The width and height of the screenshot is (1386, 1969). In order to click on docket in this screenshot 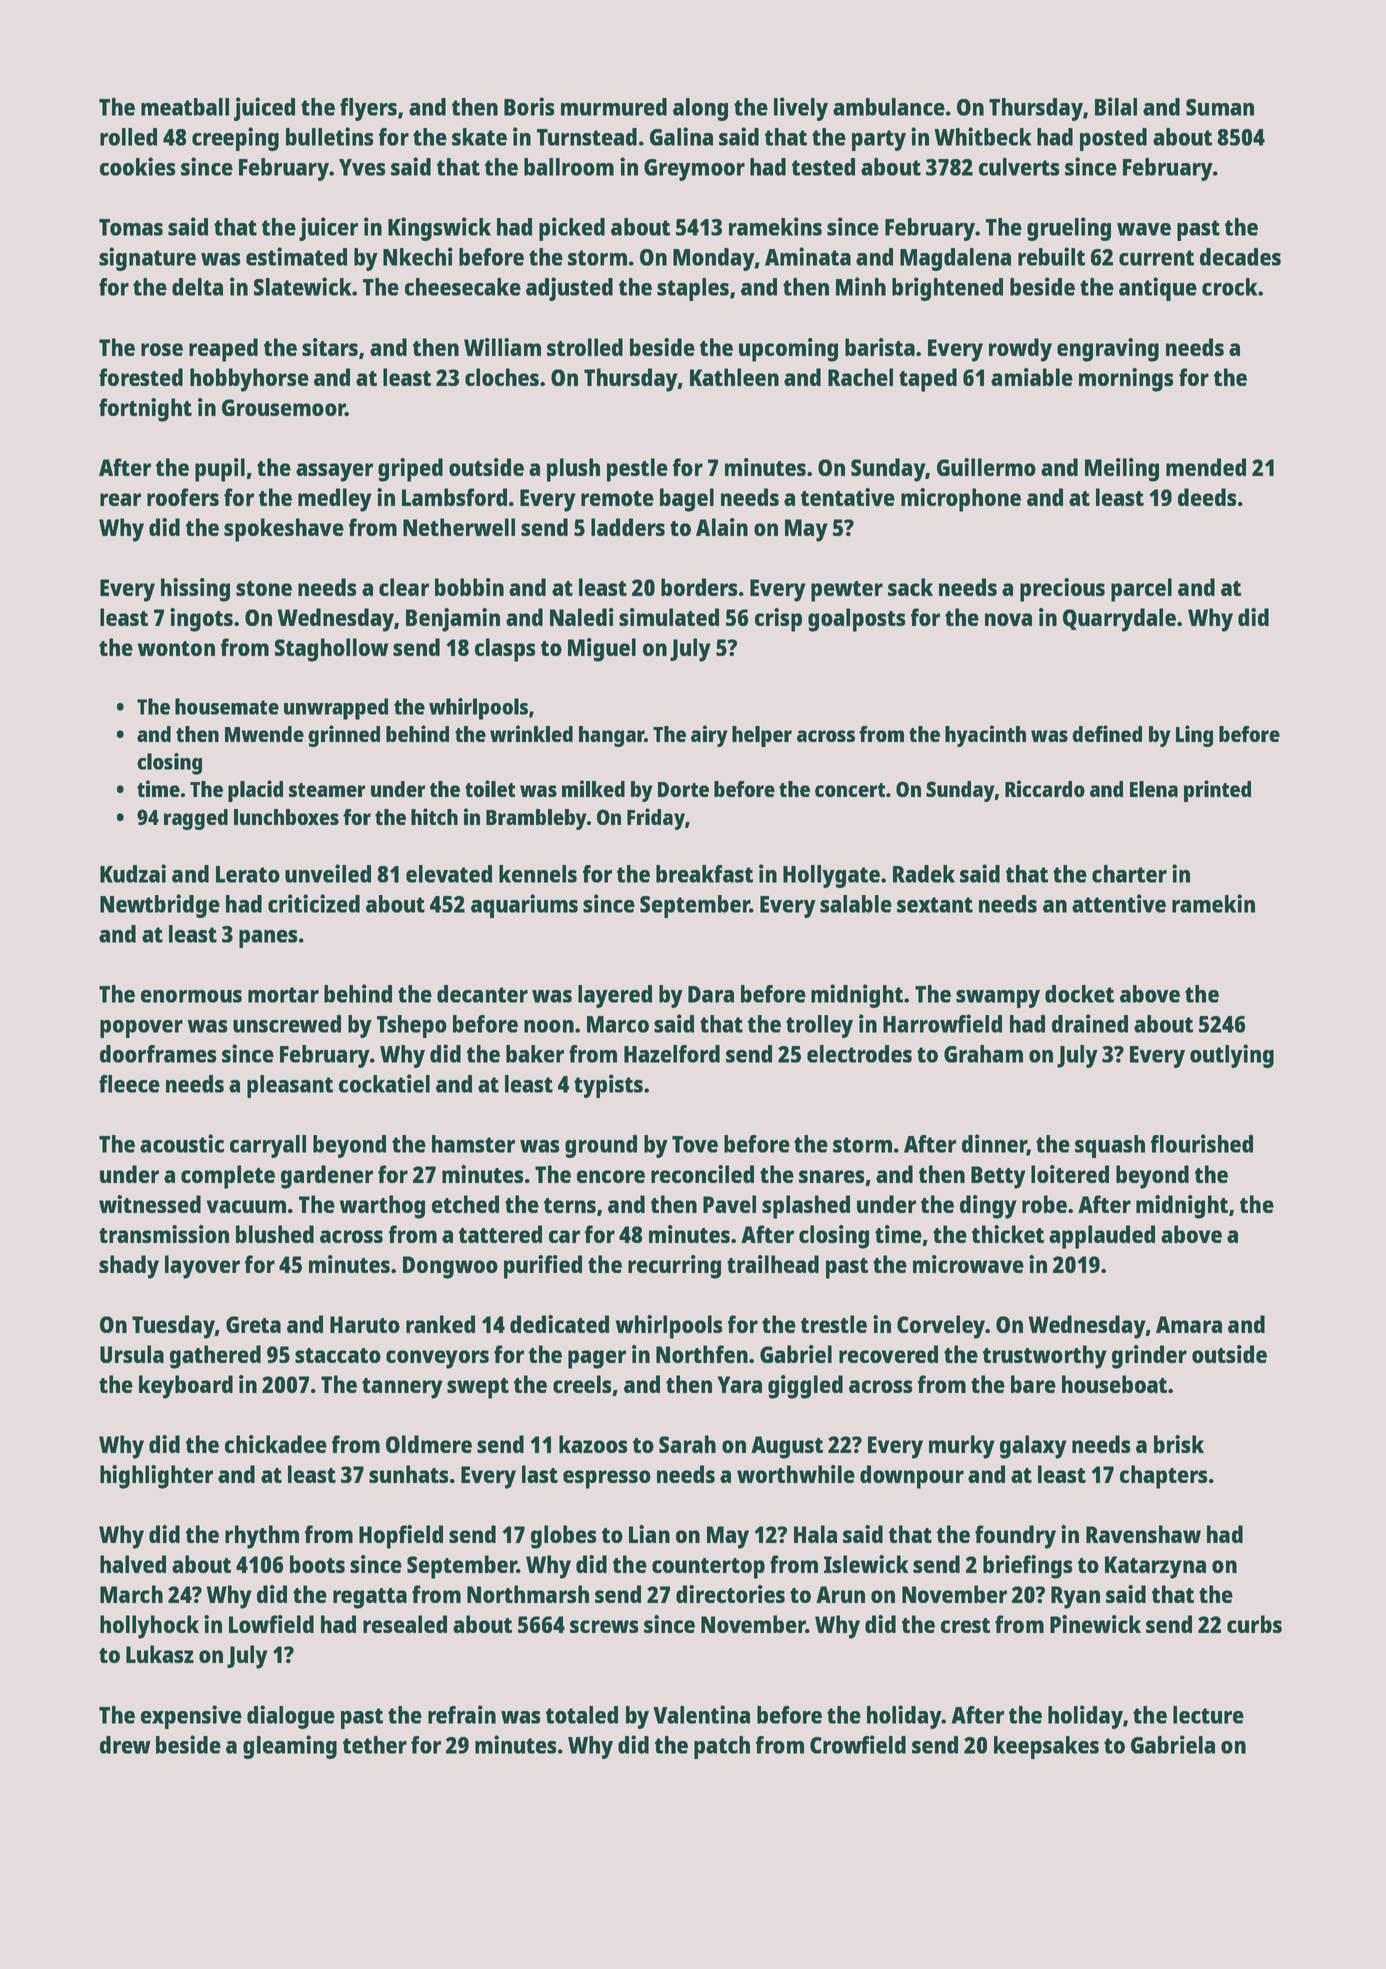, I will do `click(1079, 994)`.
